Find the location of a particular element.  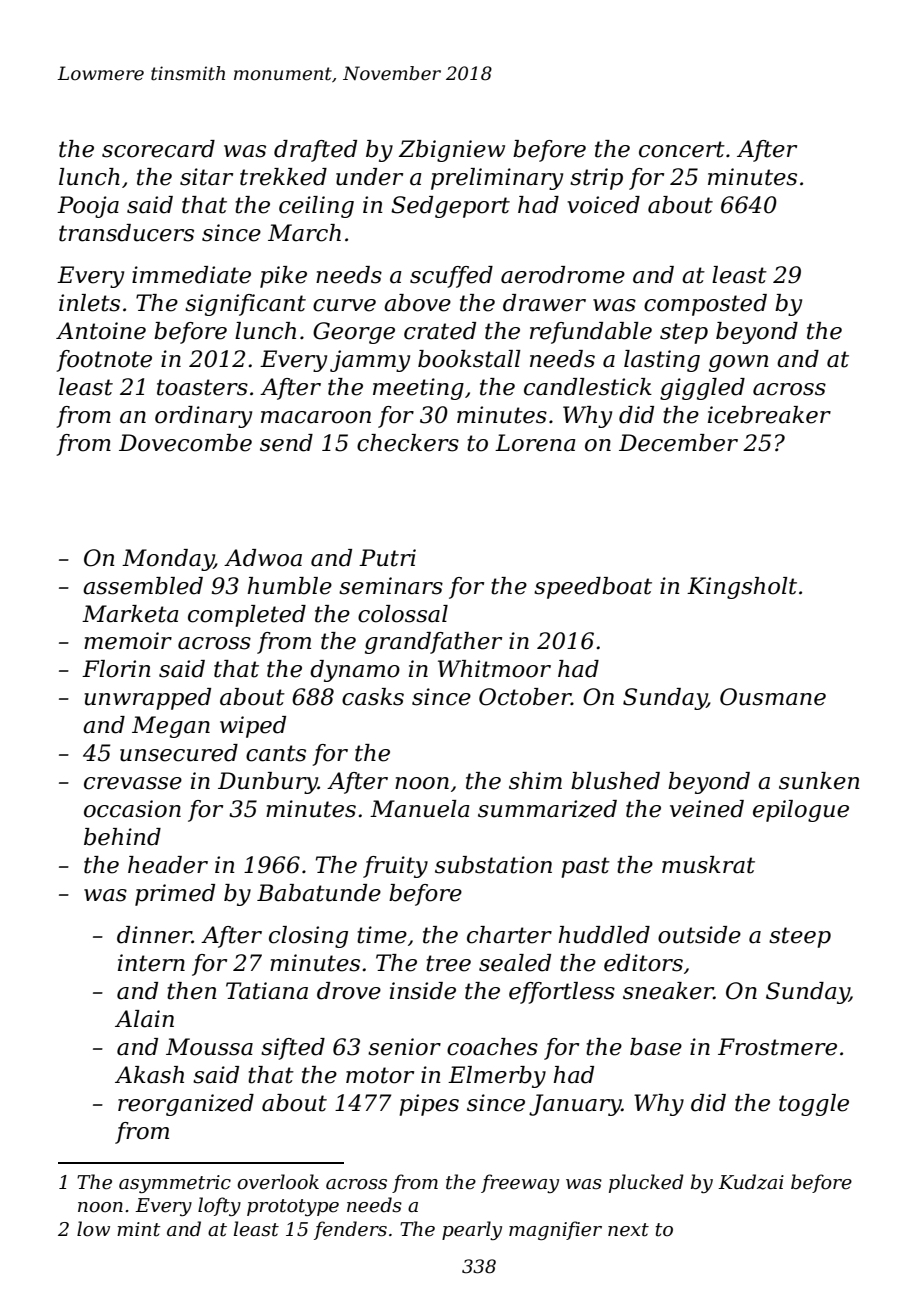

veined is located at coordinates (707, 809).
